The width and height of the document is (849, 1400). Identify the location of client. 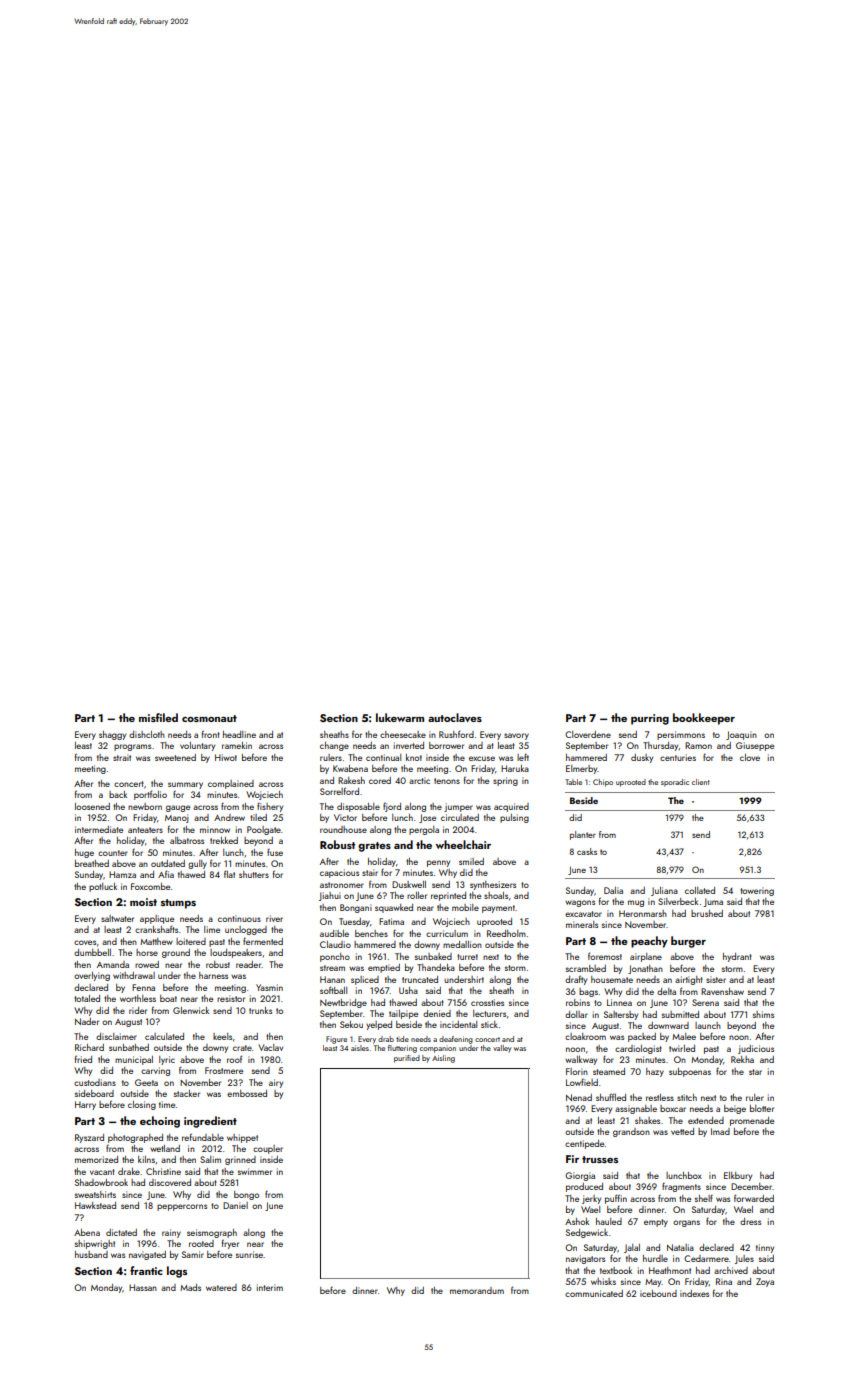
(701, 782).
